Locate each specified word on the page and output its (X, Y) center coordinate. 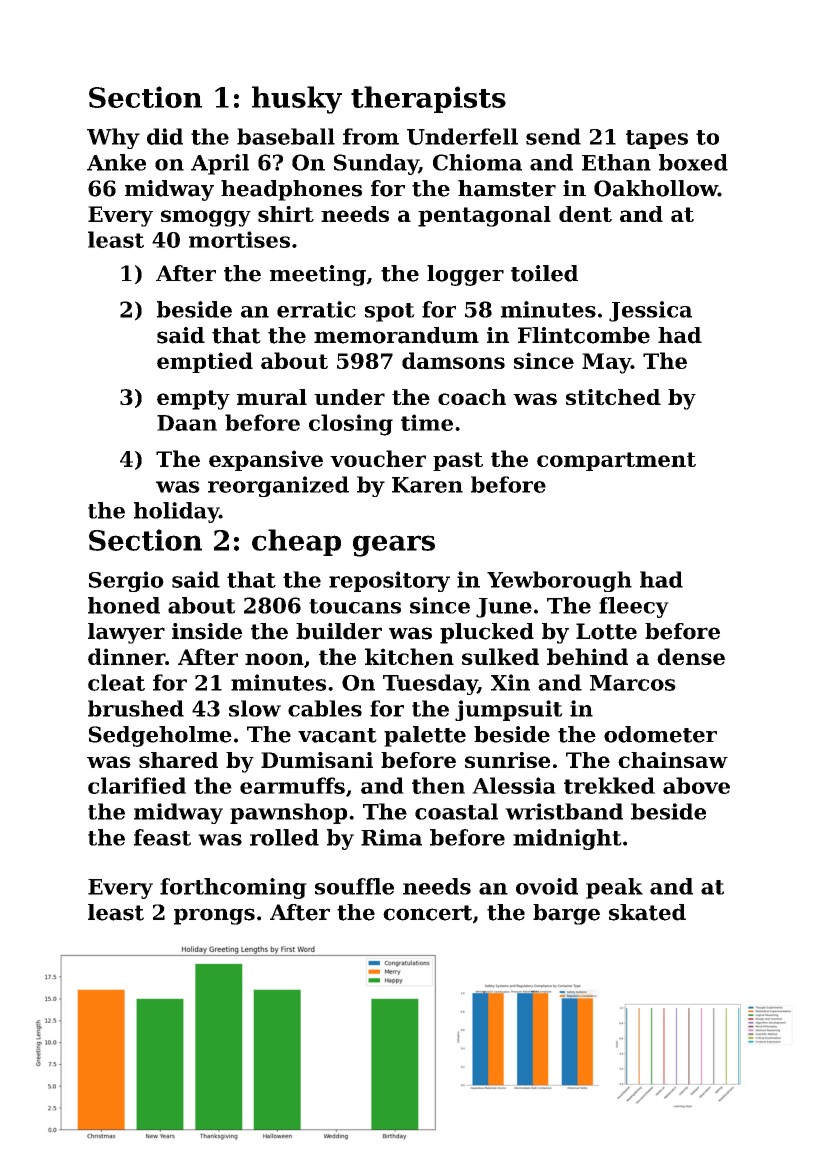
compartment (616, 461)
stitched (613, 397)
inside (207, 631)
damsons (453, 360)
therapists (428, 99)
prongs (214, 916)
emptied (205, 362)
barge (566, 914)
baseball (286, 136)
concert (427, 913)
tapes (657, 139)
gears (394, 546)
